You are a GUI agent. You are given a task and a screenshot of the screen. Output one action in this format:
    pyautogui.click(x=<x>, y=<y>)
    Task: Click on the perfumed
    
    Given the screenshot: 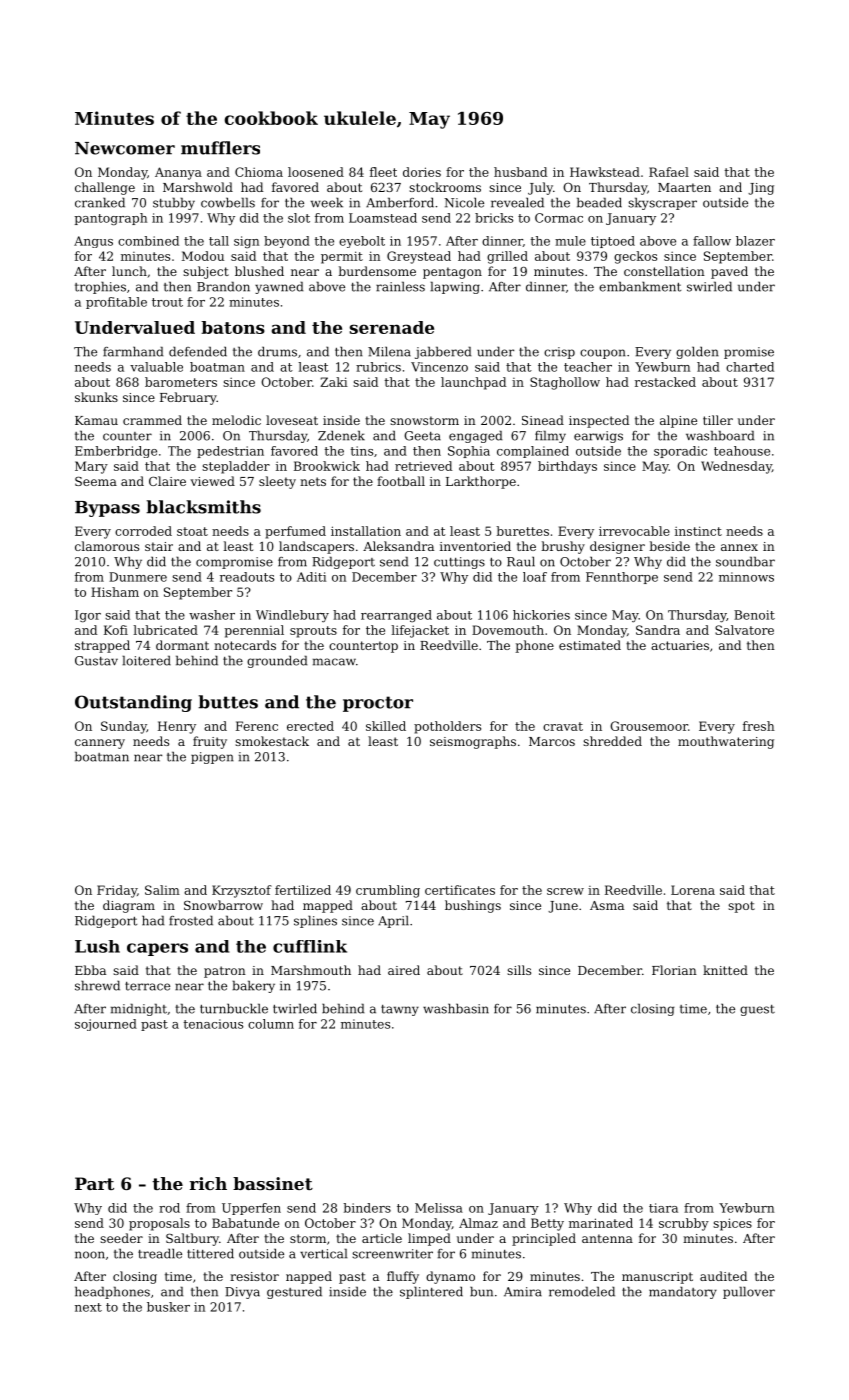 What is the action you would take?
    pyautogui.click(x=295, y=532)
